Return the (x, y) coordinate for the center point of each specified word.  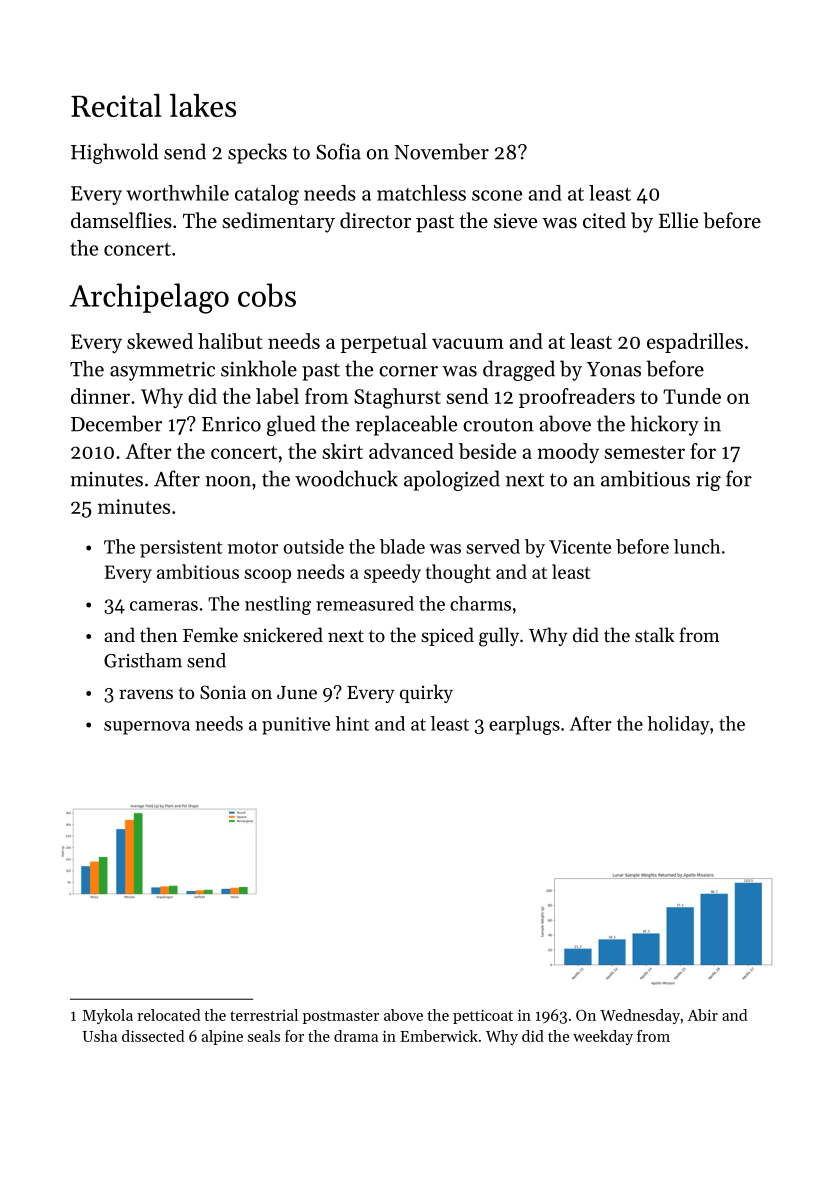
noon (228, 481)
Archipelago (149, 298)
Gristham (143, 660)
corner (408, 371)
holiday (679, 725)
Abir (702, 1015)
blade (402, 546)
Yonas (613, 369)
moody (568, 453)
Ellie (678, 220)
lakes (203, 105)
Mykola (108, 1016)
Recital (116, 105)
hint (352, 723)
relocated (168, 1015)
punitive (296, 726)
